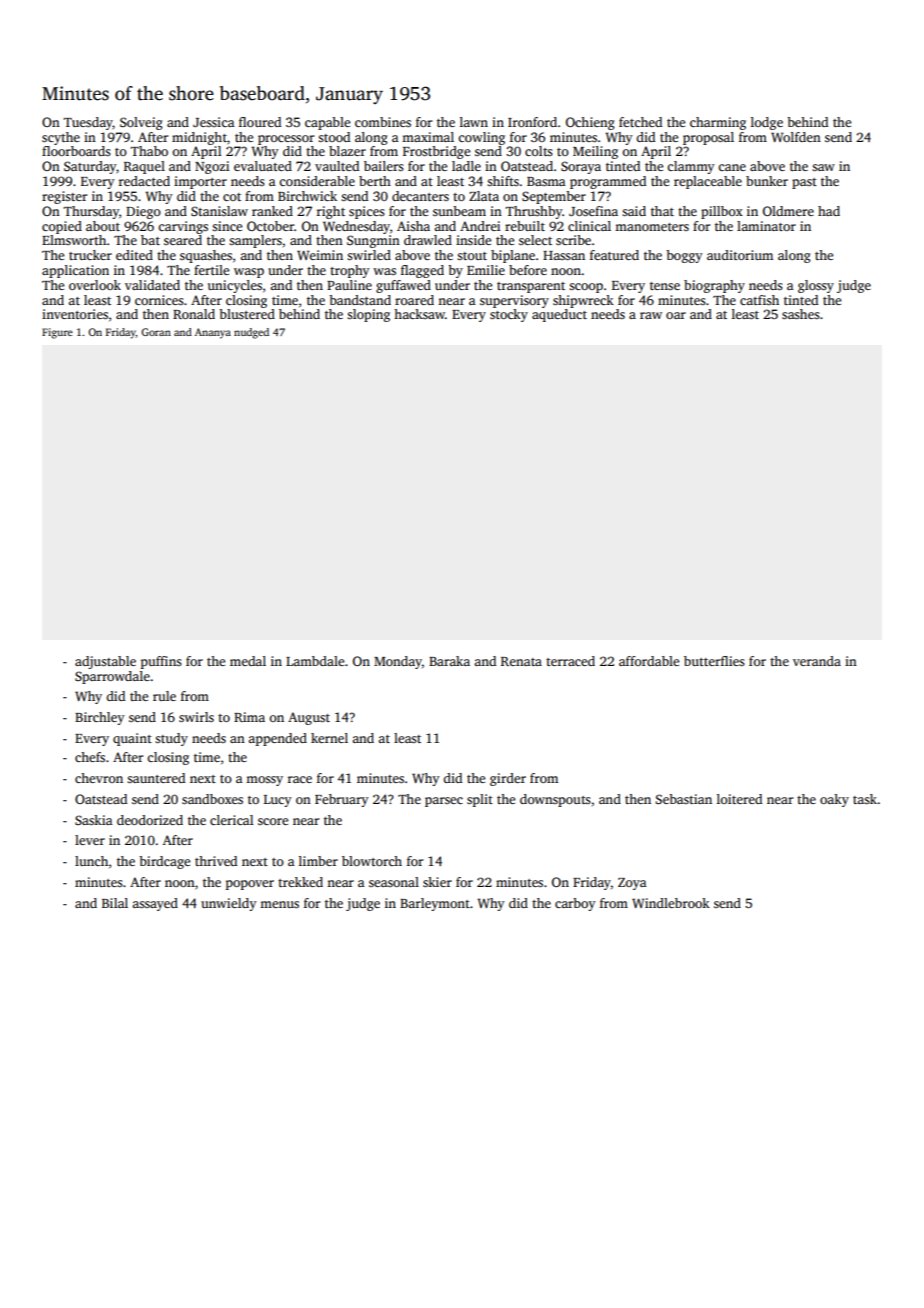 The image size is (924, 1308). Describe the element at coordinates (590, 123) in the page. I see `Ochieng` at that location.
